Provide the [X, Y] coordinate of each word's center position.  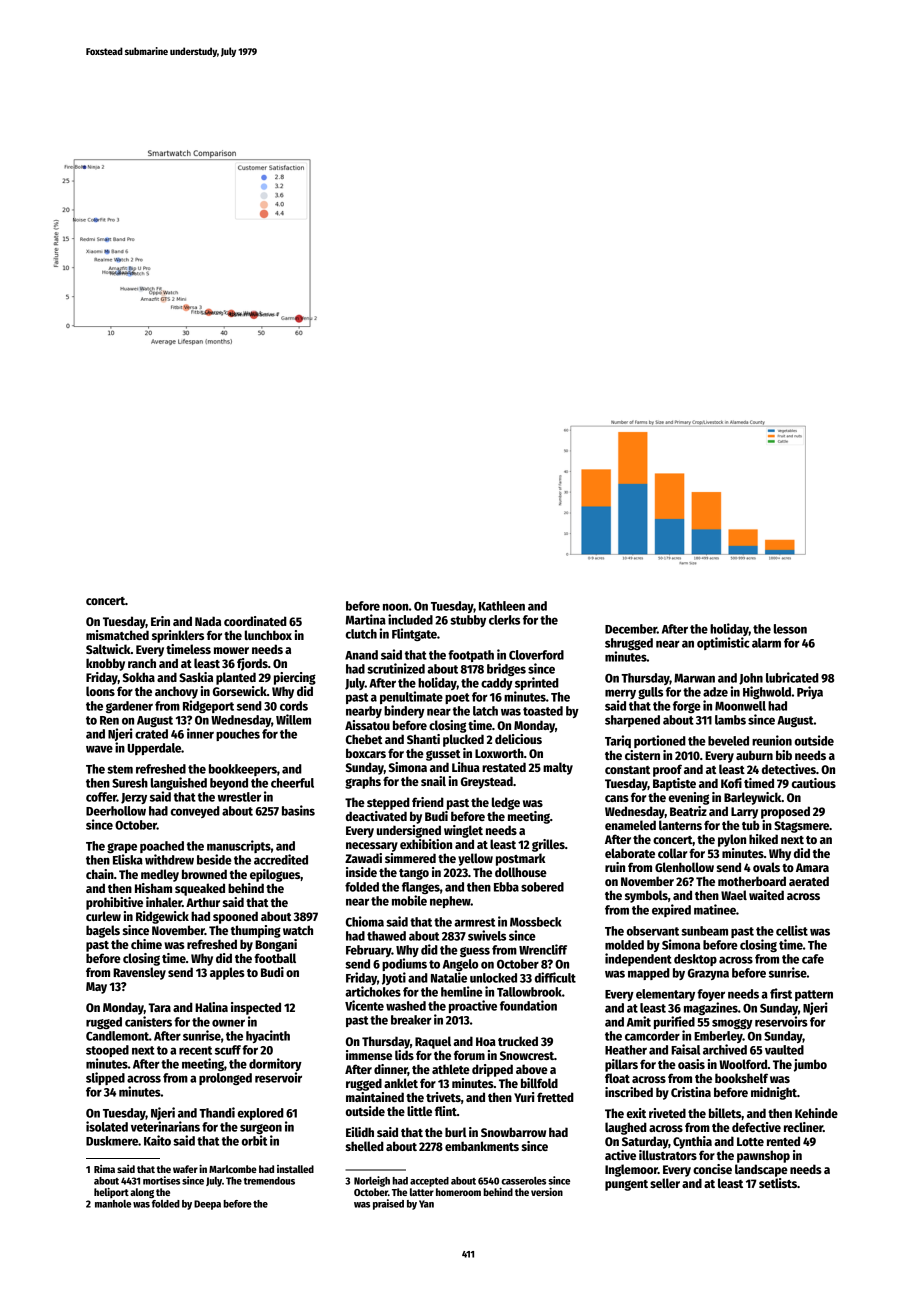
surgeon [261, 1129]
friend [428, 802]
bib [784, 755]
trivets [443, 1097]
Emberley [718, 1037]
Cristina [691, 1092]
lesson [790, 629]
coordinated [255, 621]
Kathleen [502, 606]
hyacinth [268, 1036]
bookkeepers [243, 770]
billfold [539, 1083]
